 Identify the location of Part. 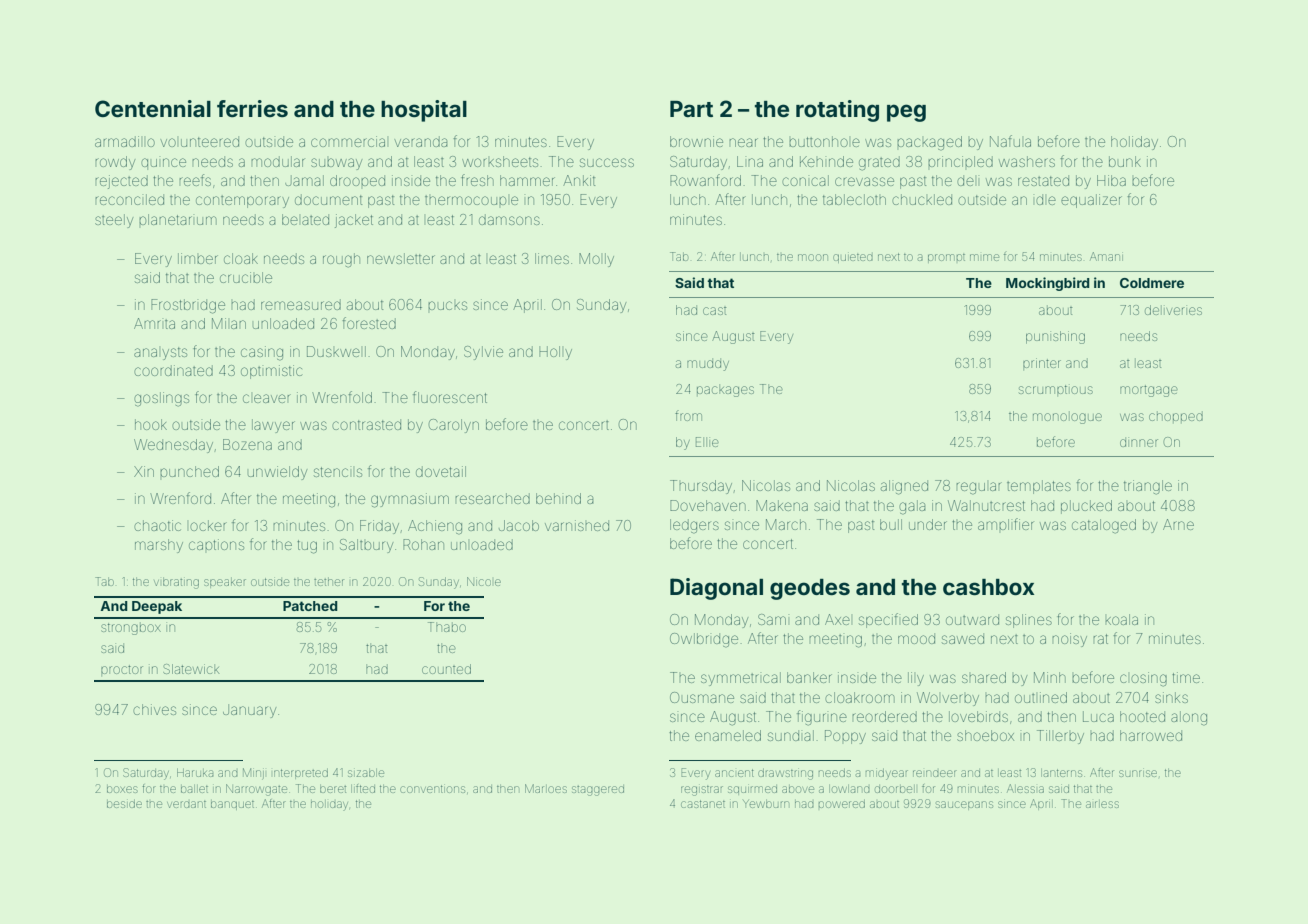
(691, 109).
